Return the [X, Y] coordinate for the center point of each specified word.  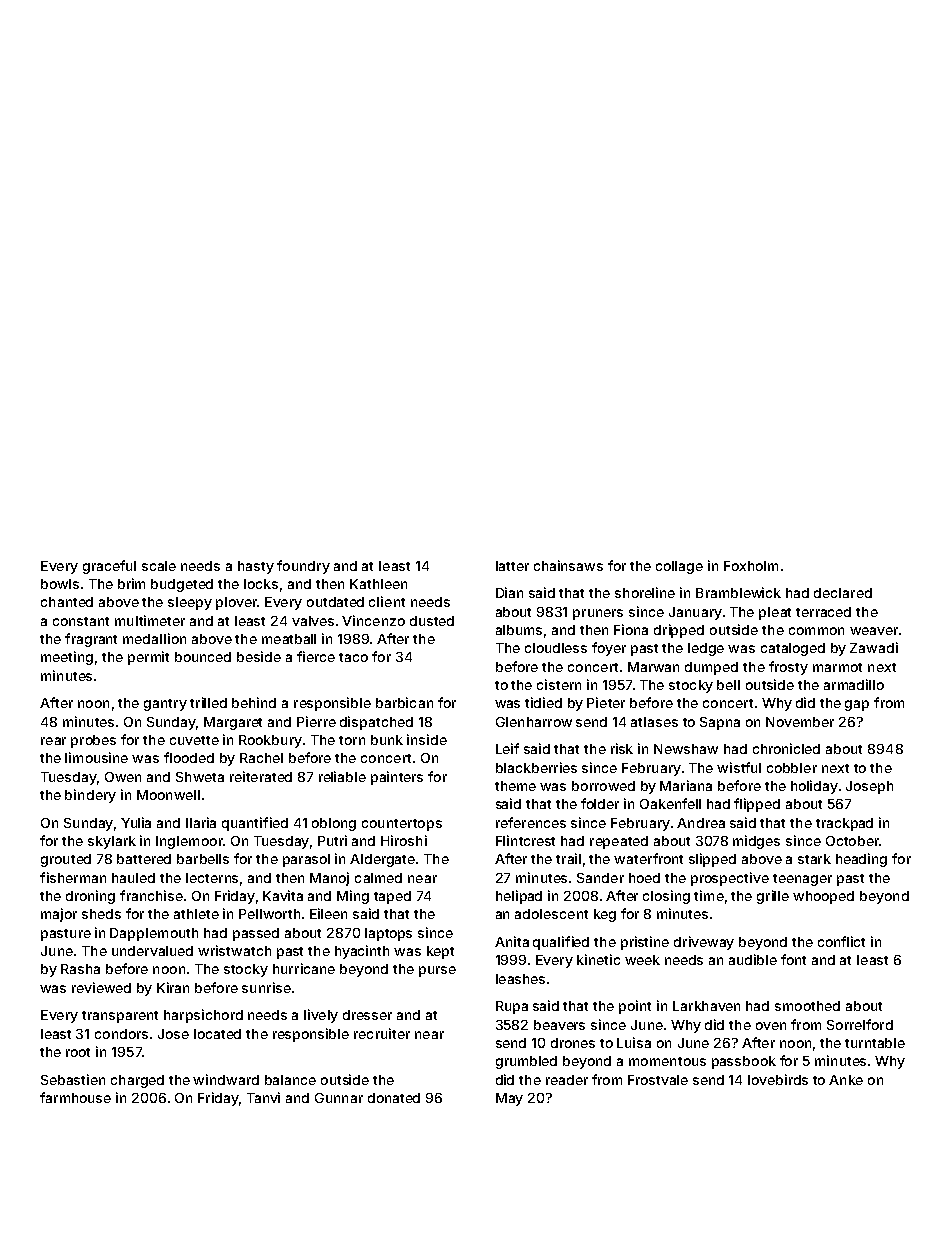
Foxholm [751, 566]
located [217, 1034]
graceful [109, 567]
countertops [402, 825]
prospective [730, 879]
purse [437, 971]
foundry [303, 567]
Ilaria [201, 822]
